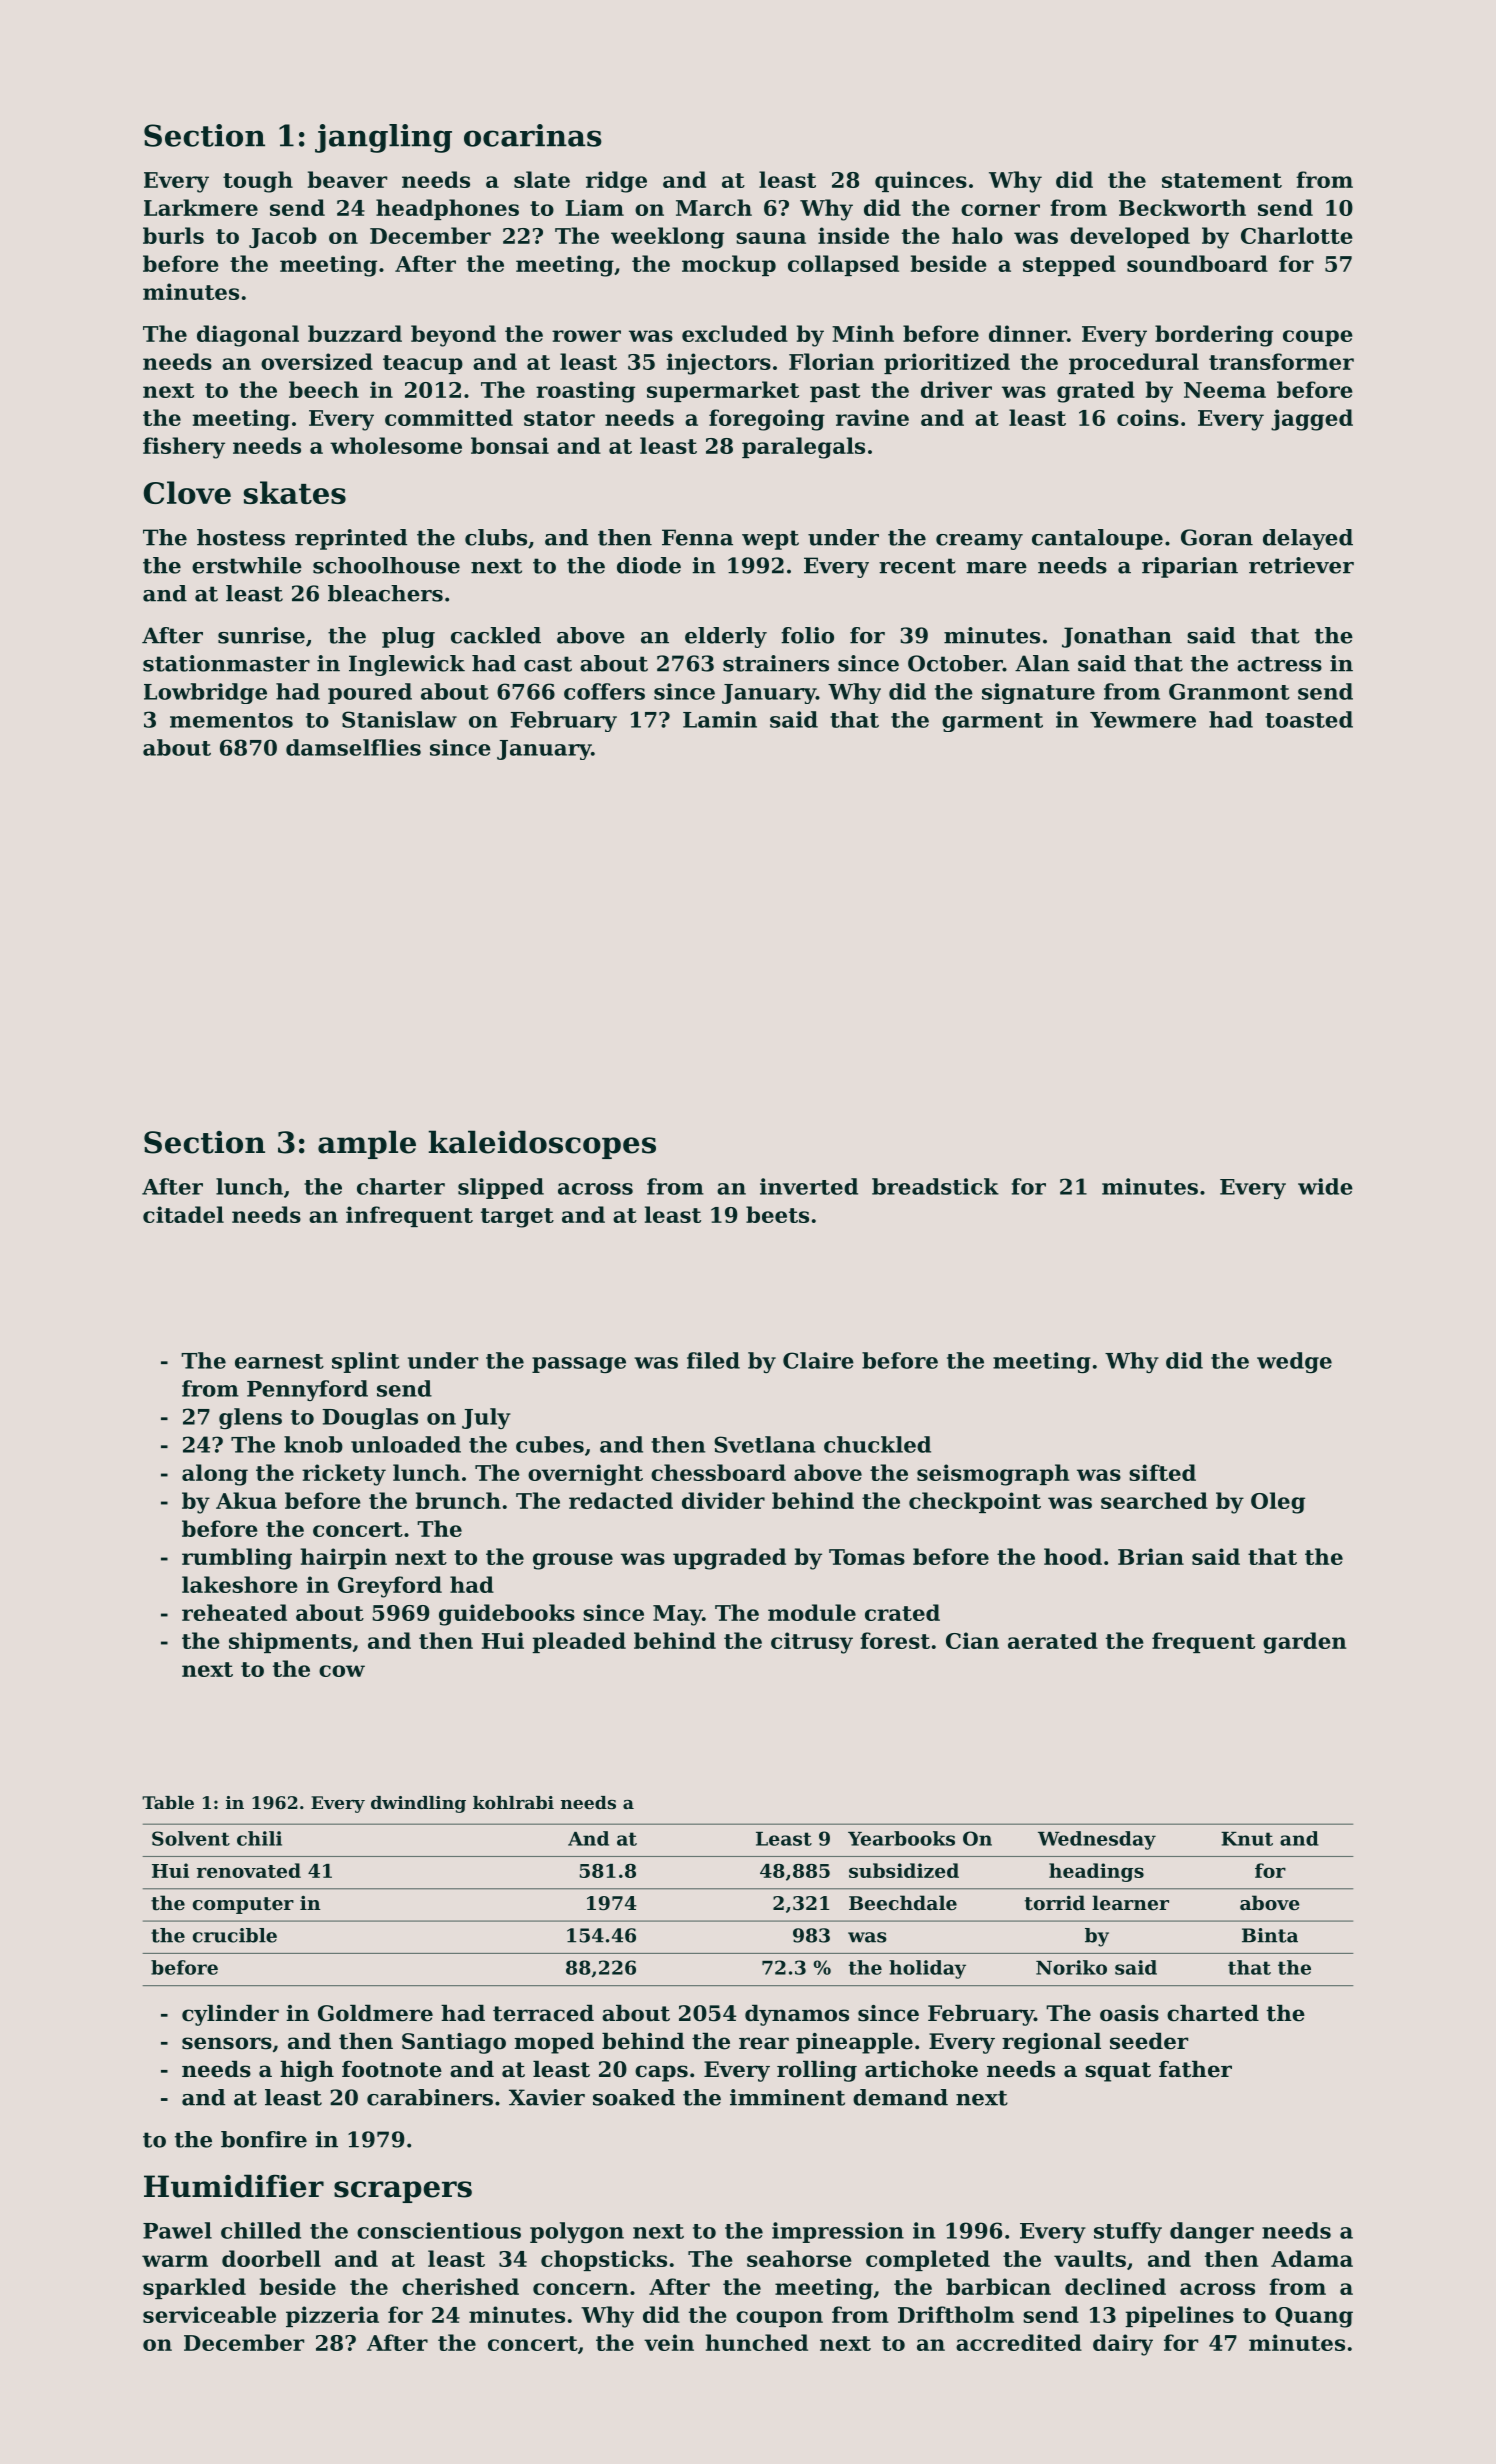 The height and width of the screenshot is (2464, 1496). Describe the element at coordinates (1278, 1503) in the screenshot. I see `Oleg` at that location.
